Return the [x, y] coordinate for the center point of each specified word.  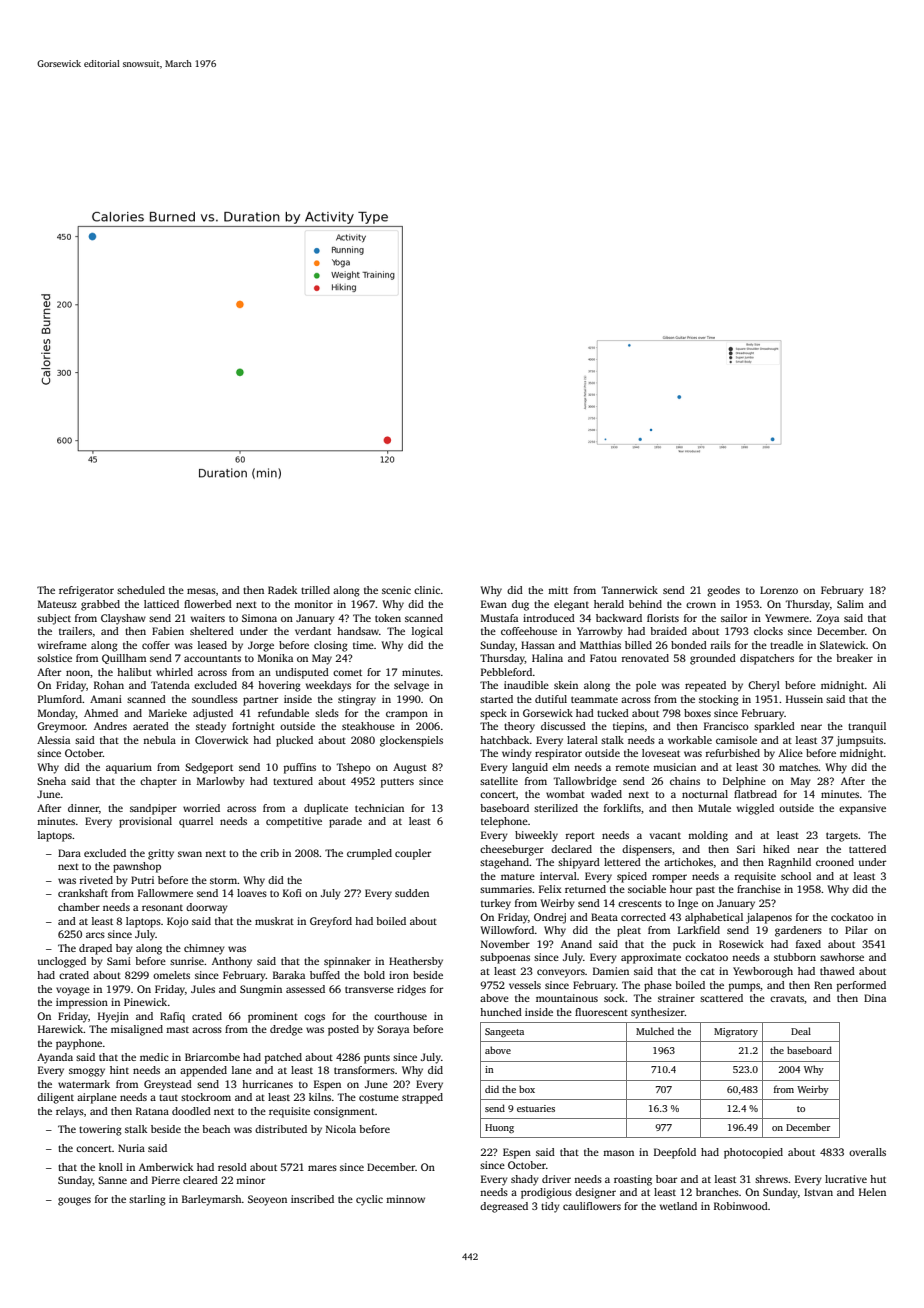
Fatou [603, 658]
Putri [142, 880]
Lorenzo [779, 590]
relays [70, 1112]
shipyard [579, 863]
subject [54, 619]
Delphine [744, 782]
